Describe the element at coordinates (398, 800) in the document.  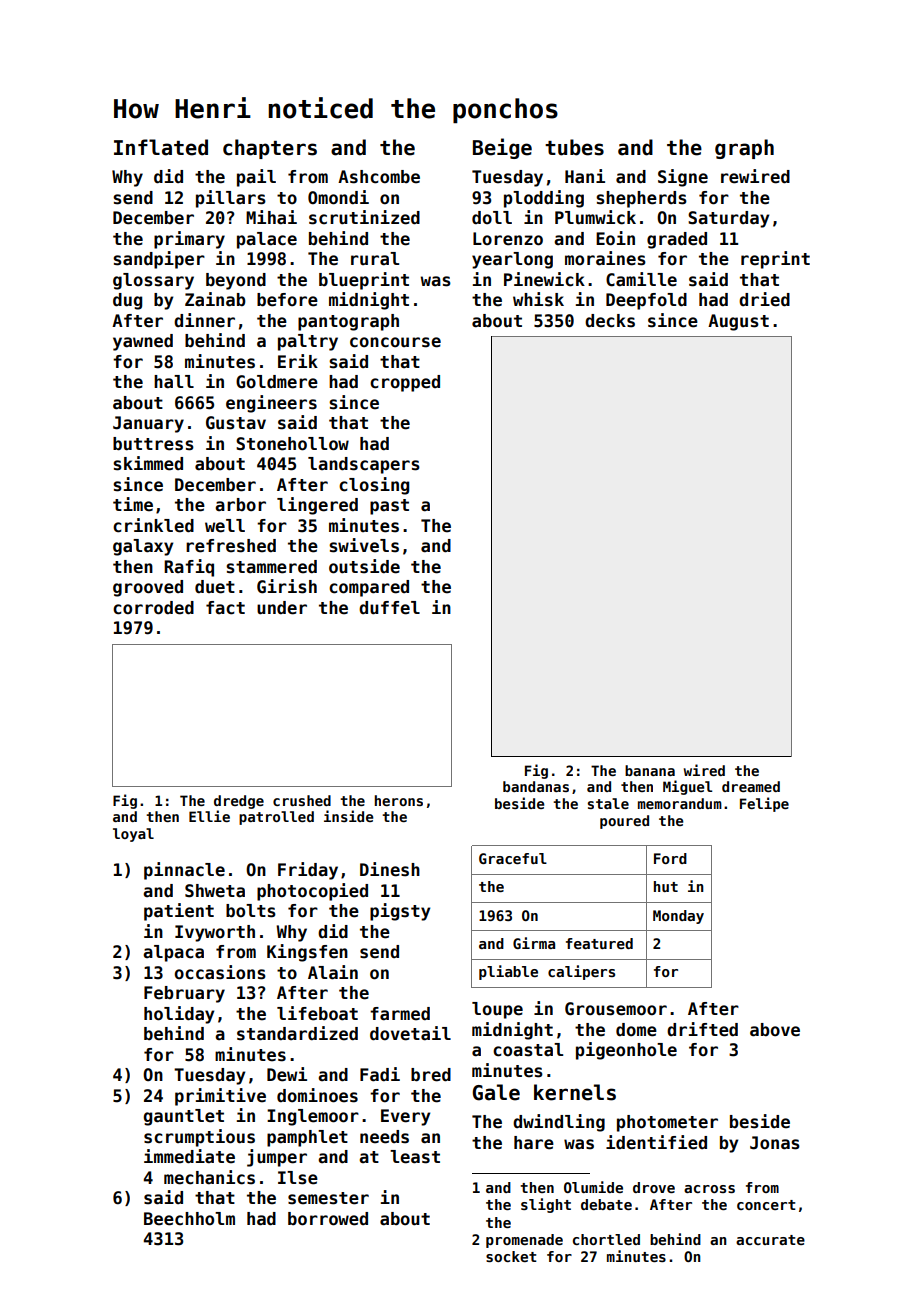
I see `herons` at that location.
